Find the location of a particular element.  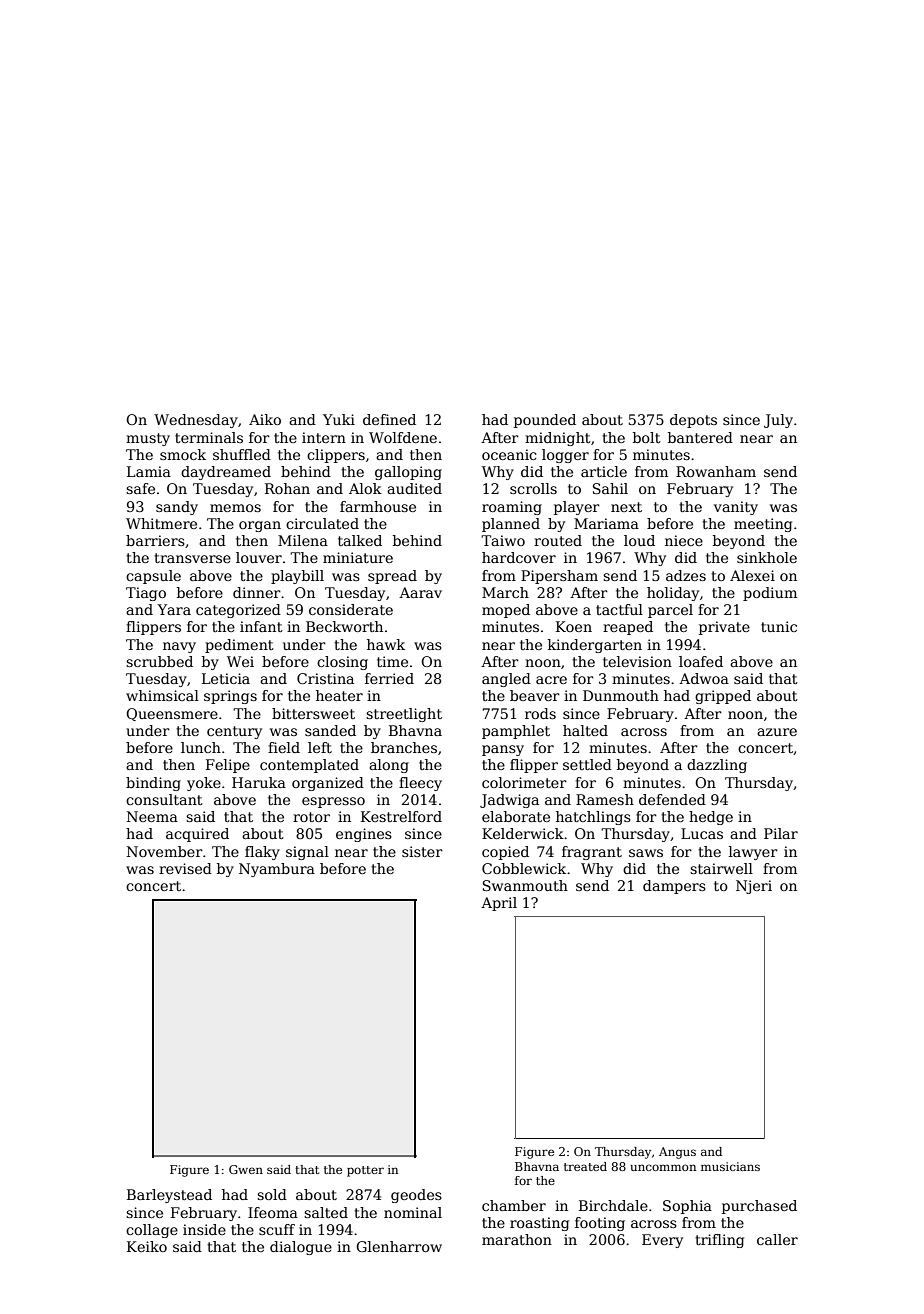

yoke is located at coordinates (204, 784).
